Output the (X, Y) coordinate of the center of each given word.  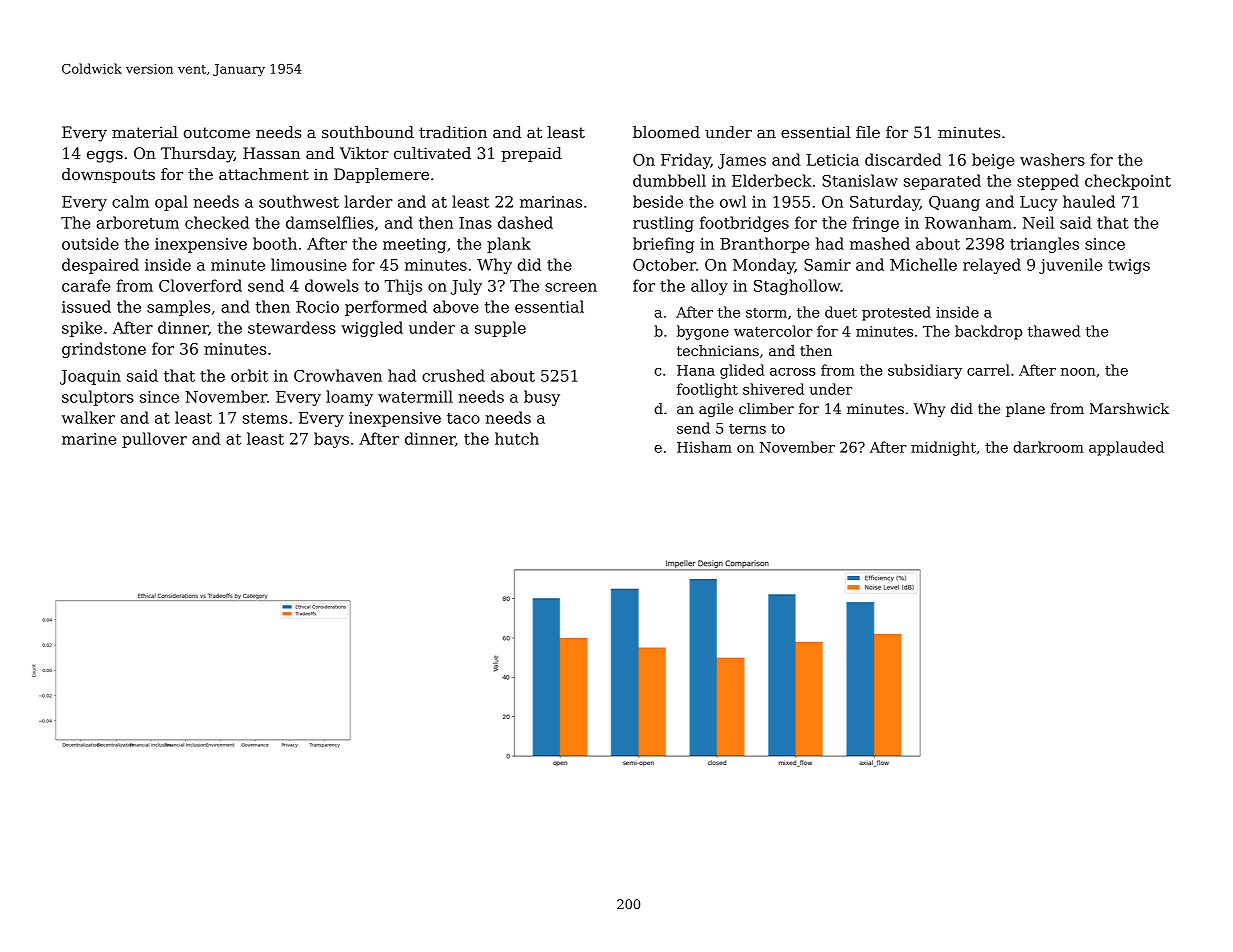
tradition (453, 132)
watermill (415, 396)
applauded (1126, 448)
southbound (368, 132)
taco (463, 418)
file (868, 132)
